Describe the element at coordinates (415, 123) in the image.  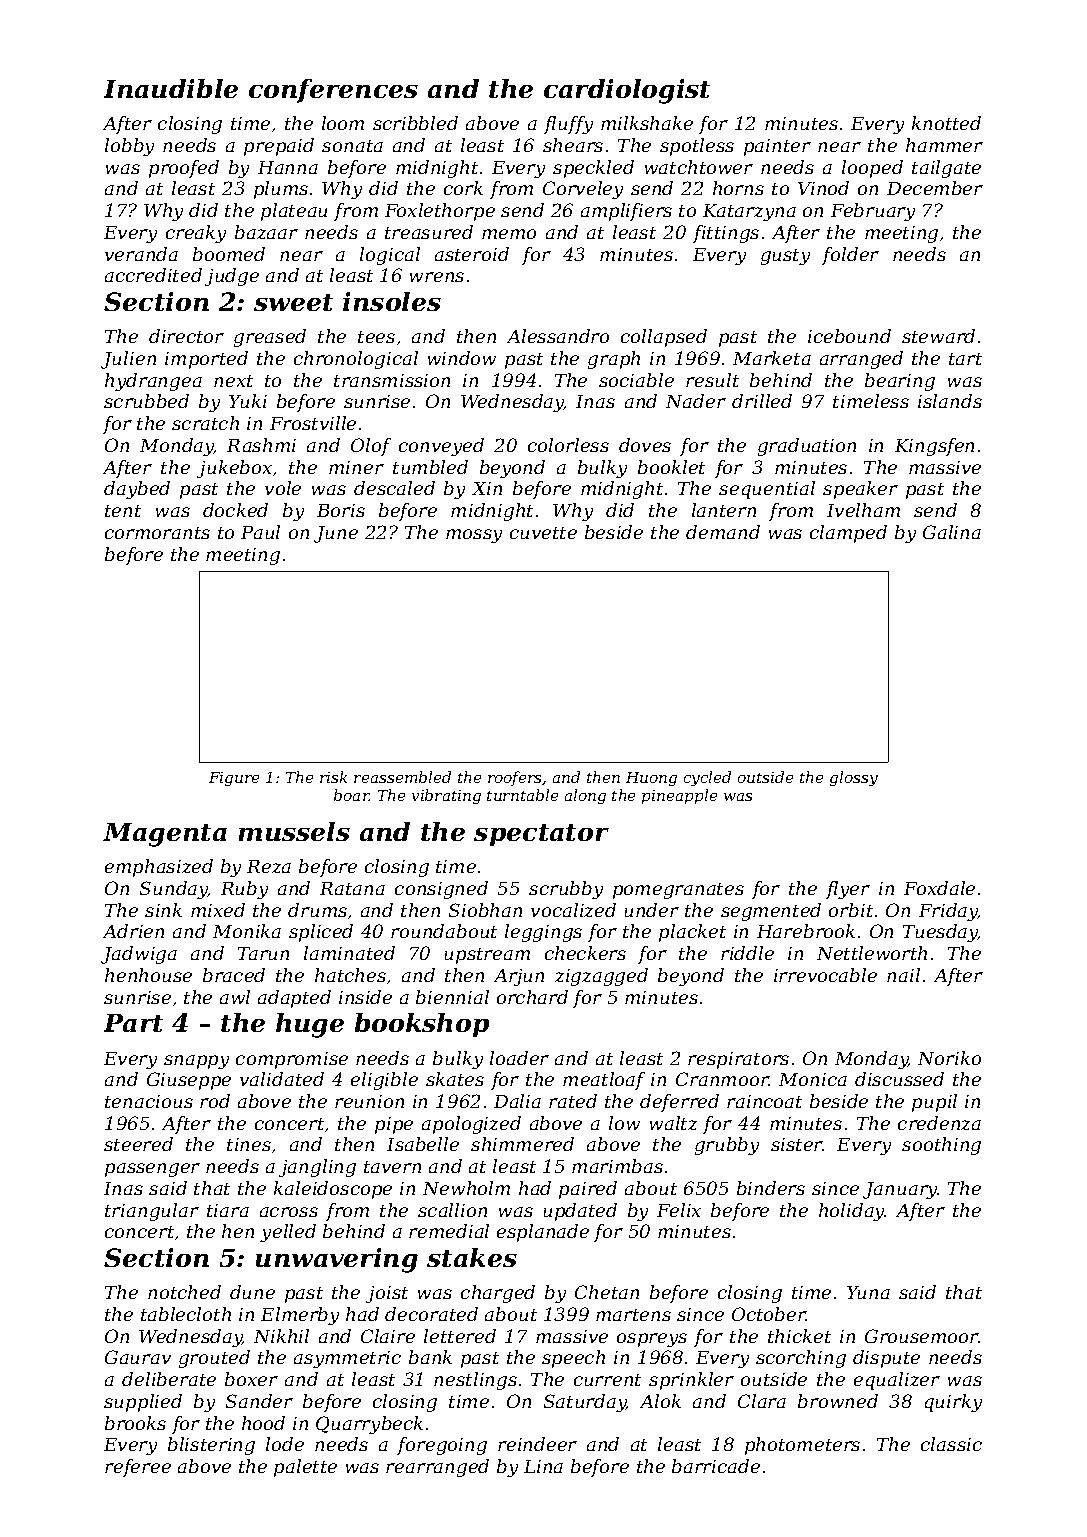
I see `scribbled` at that location.
